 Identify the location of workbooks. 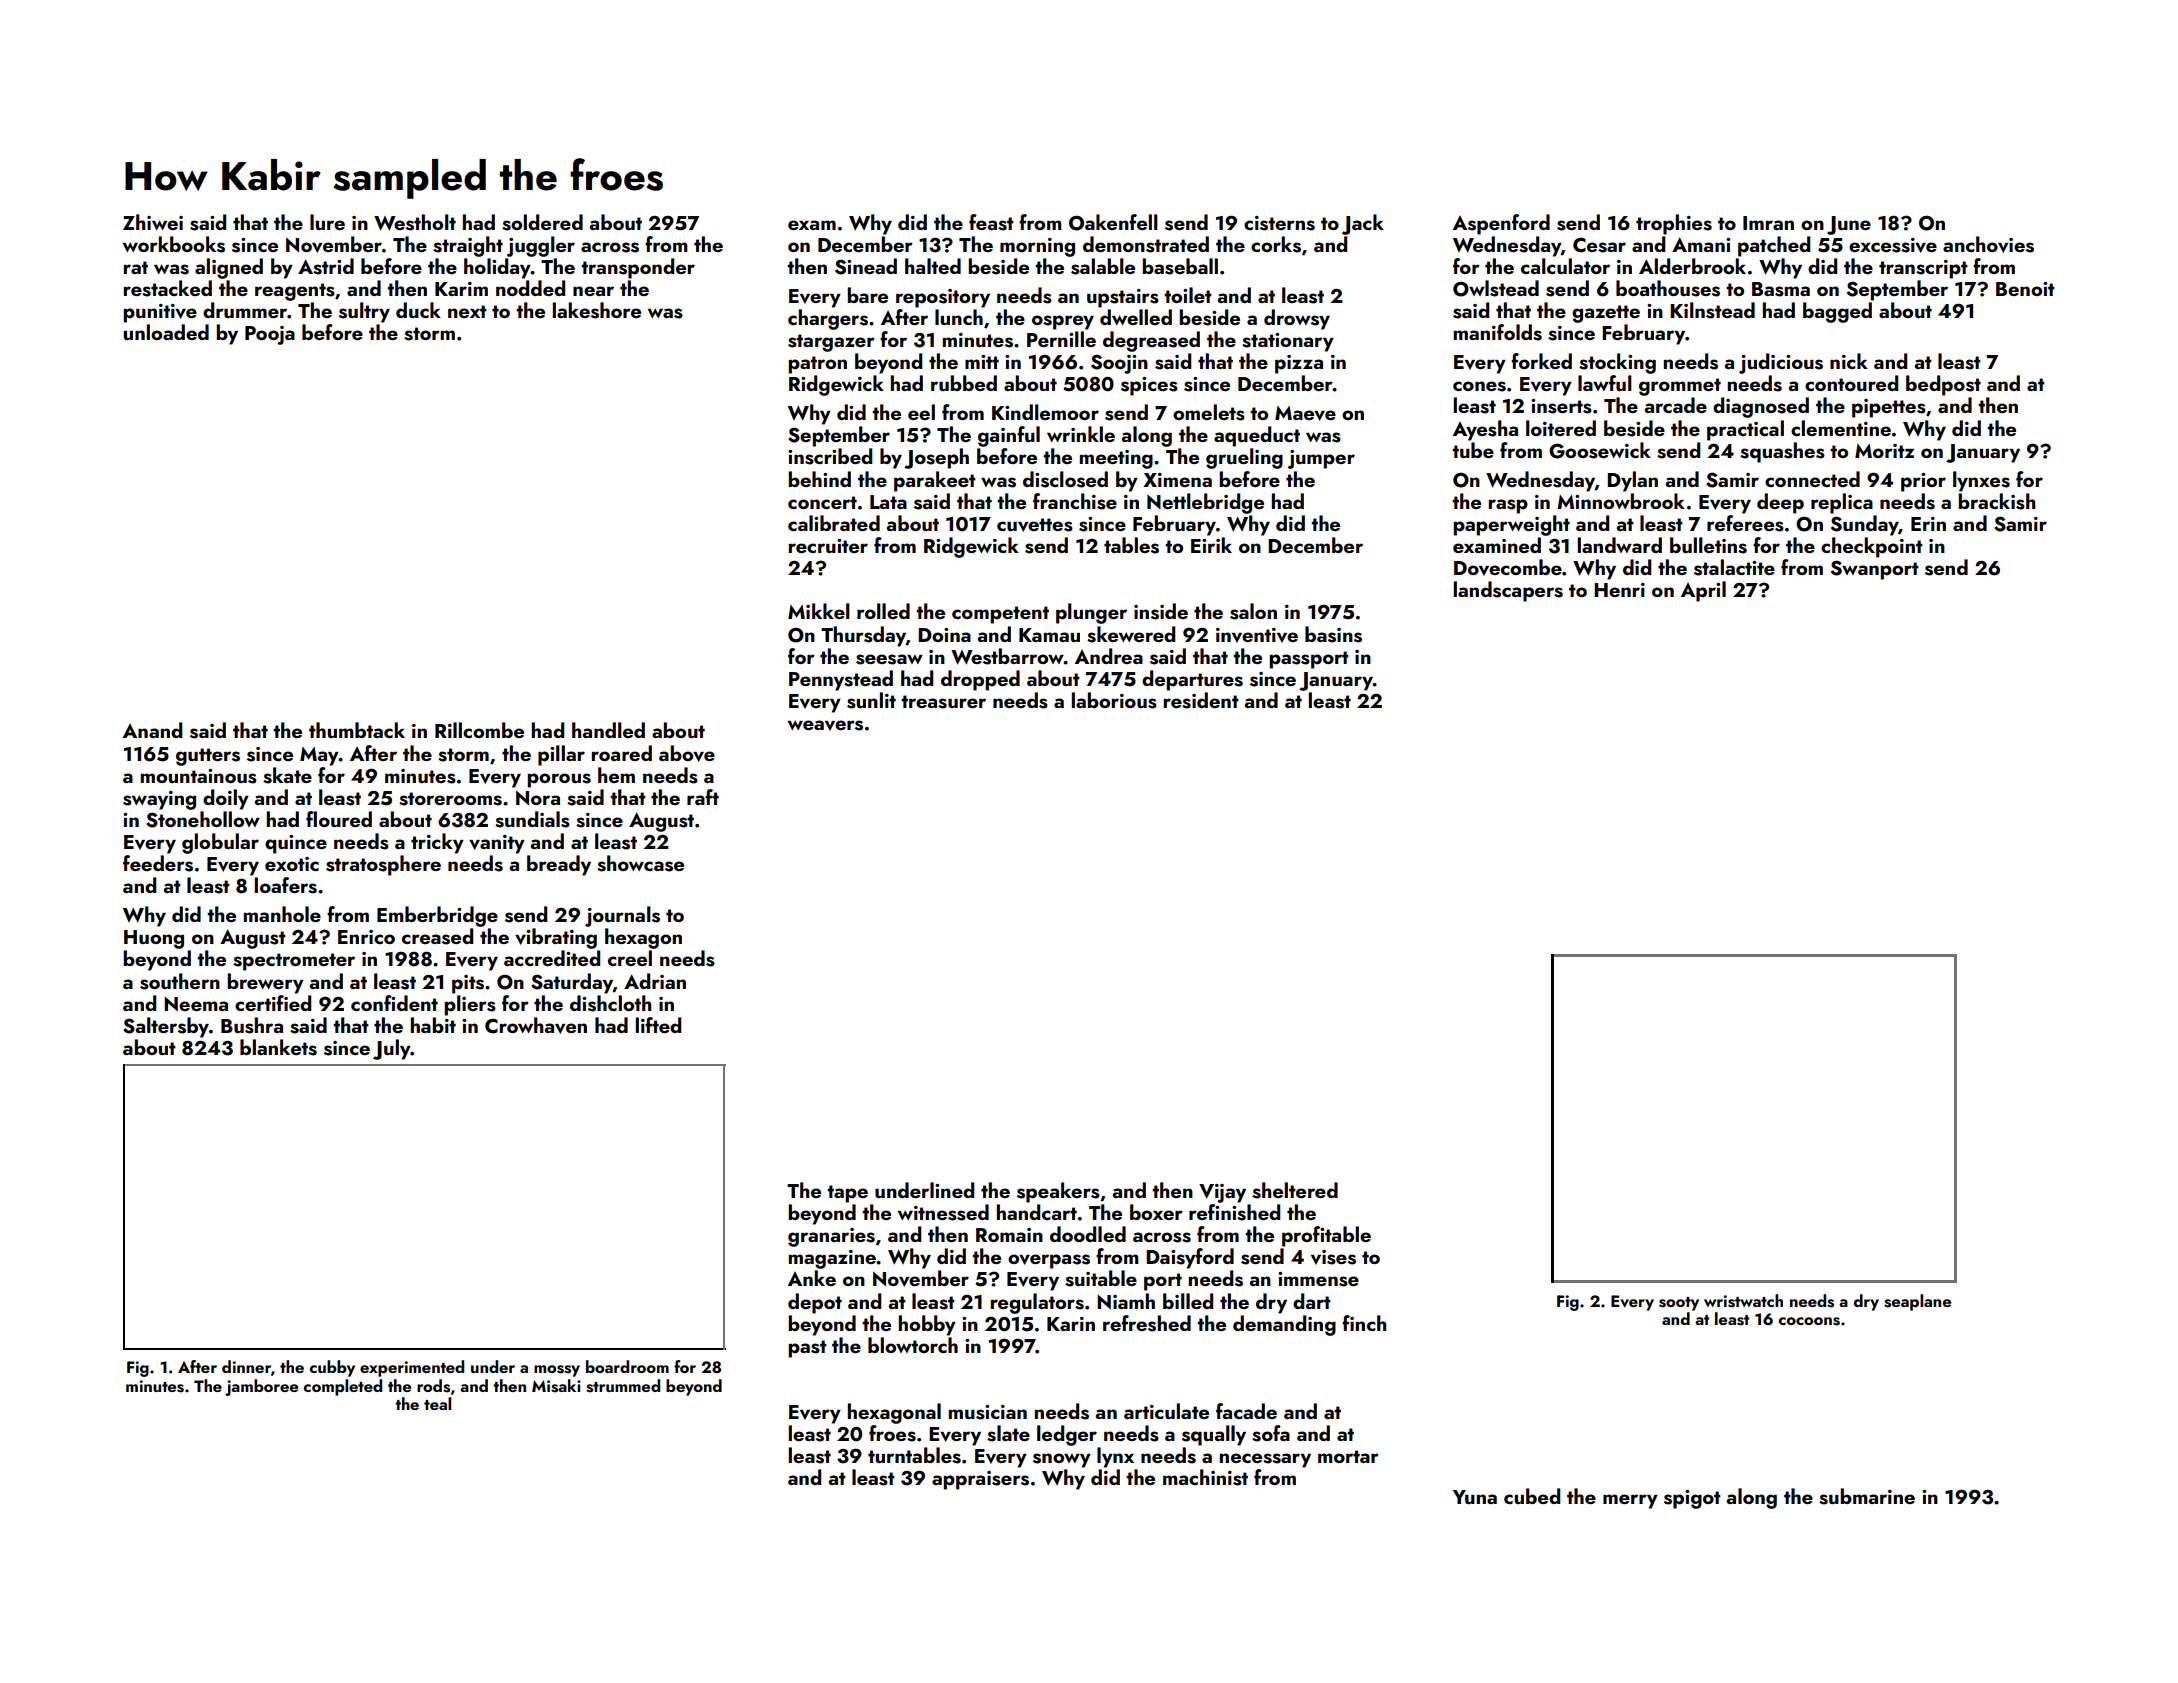
(174, 244).
